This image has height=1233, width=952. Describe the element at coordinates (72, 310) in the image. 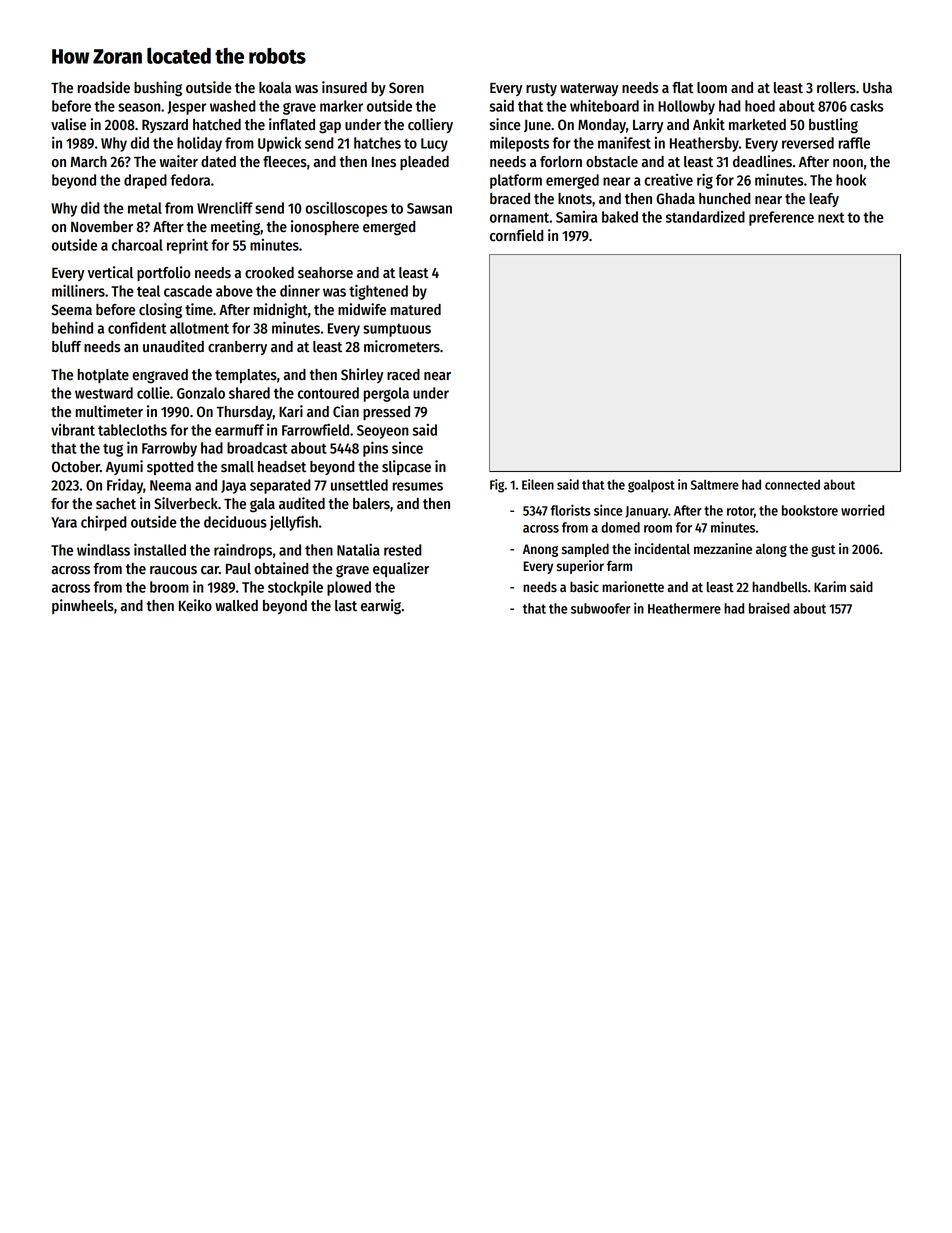

I see `Seema` at that location.
